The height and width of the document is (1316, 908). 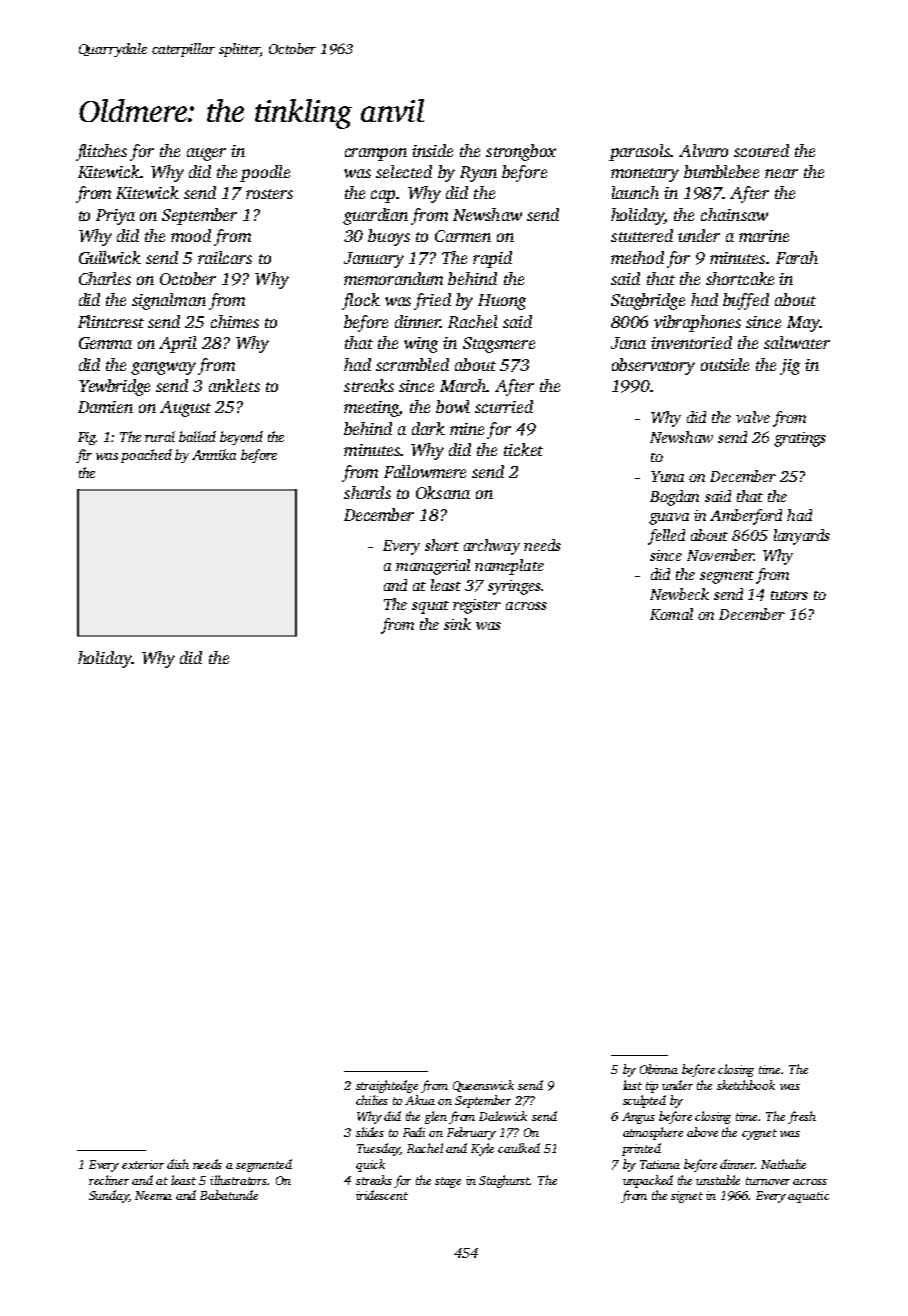 I want to click on iridescent, so click(x=382, y=1195).
